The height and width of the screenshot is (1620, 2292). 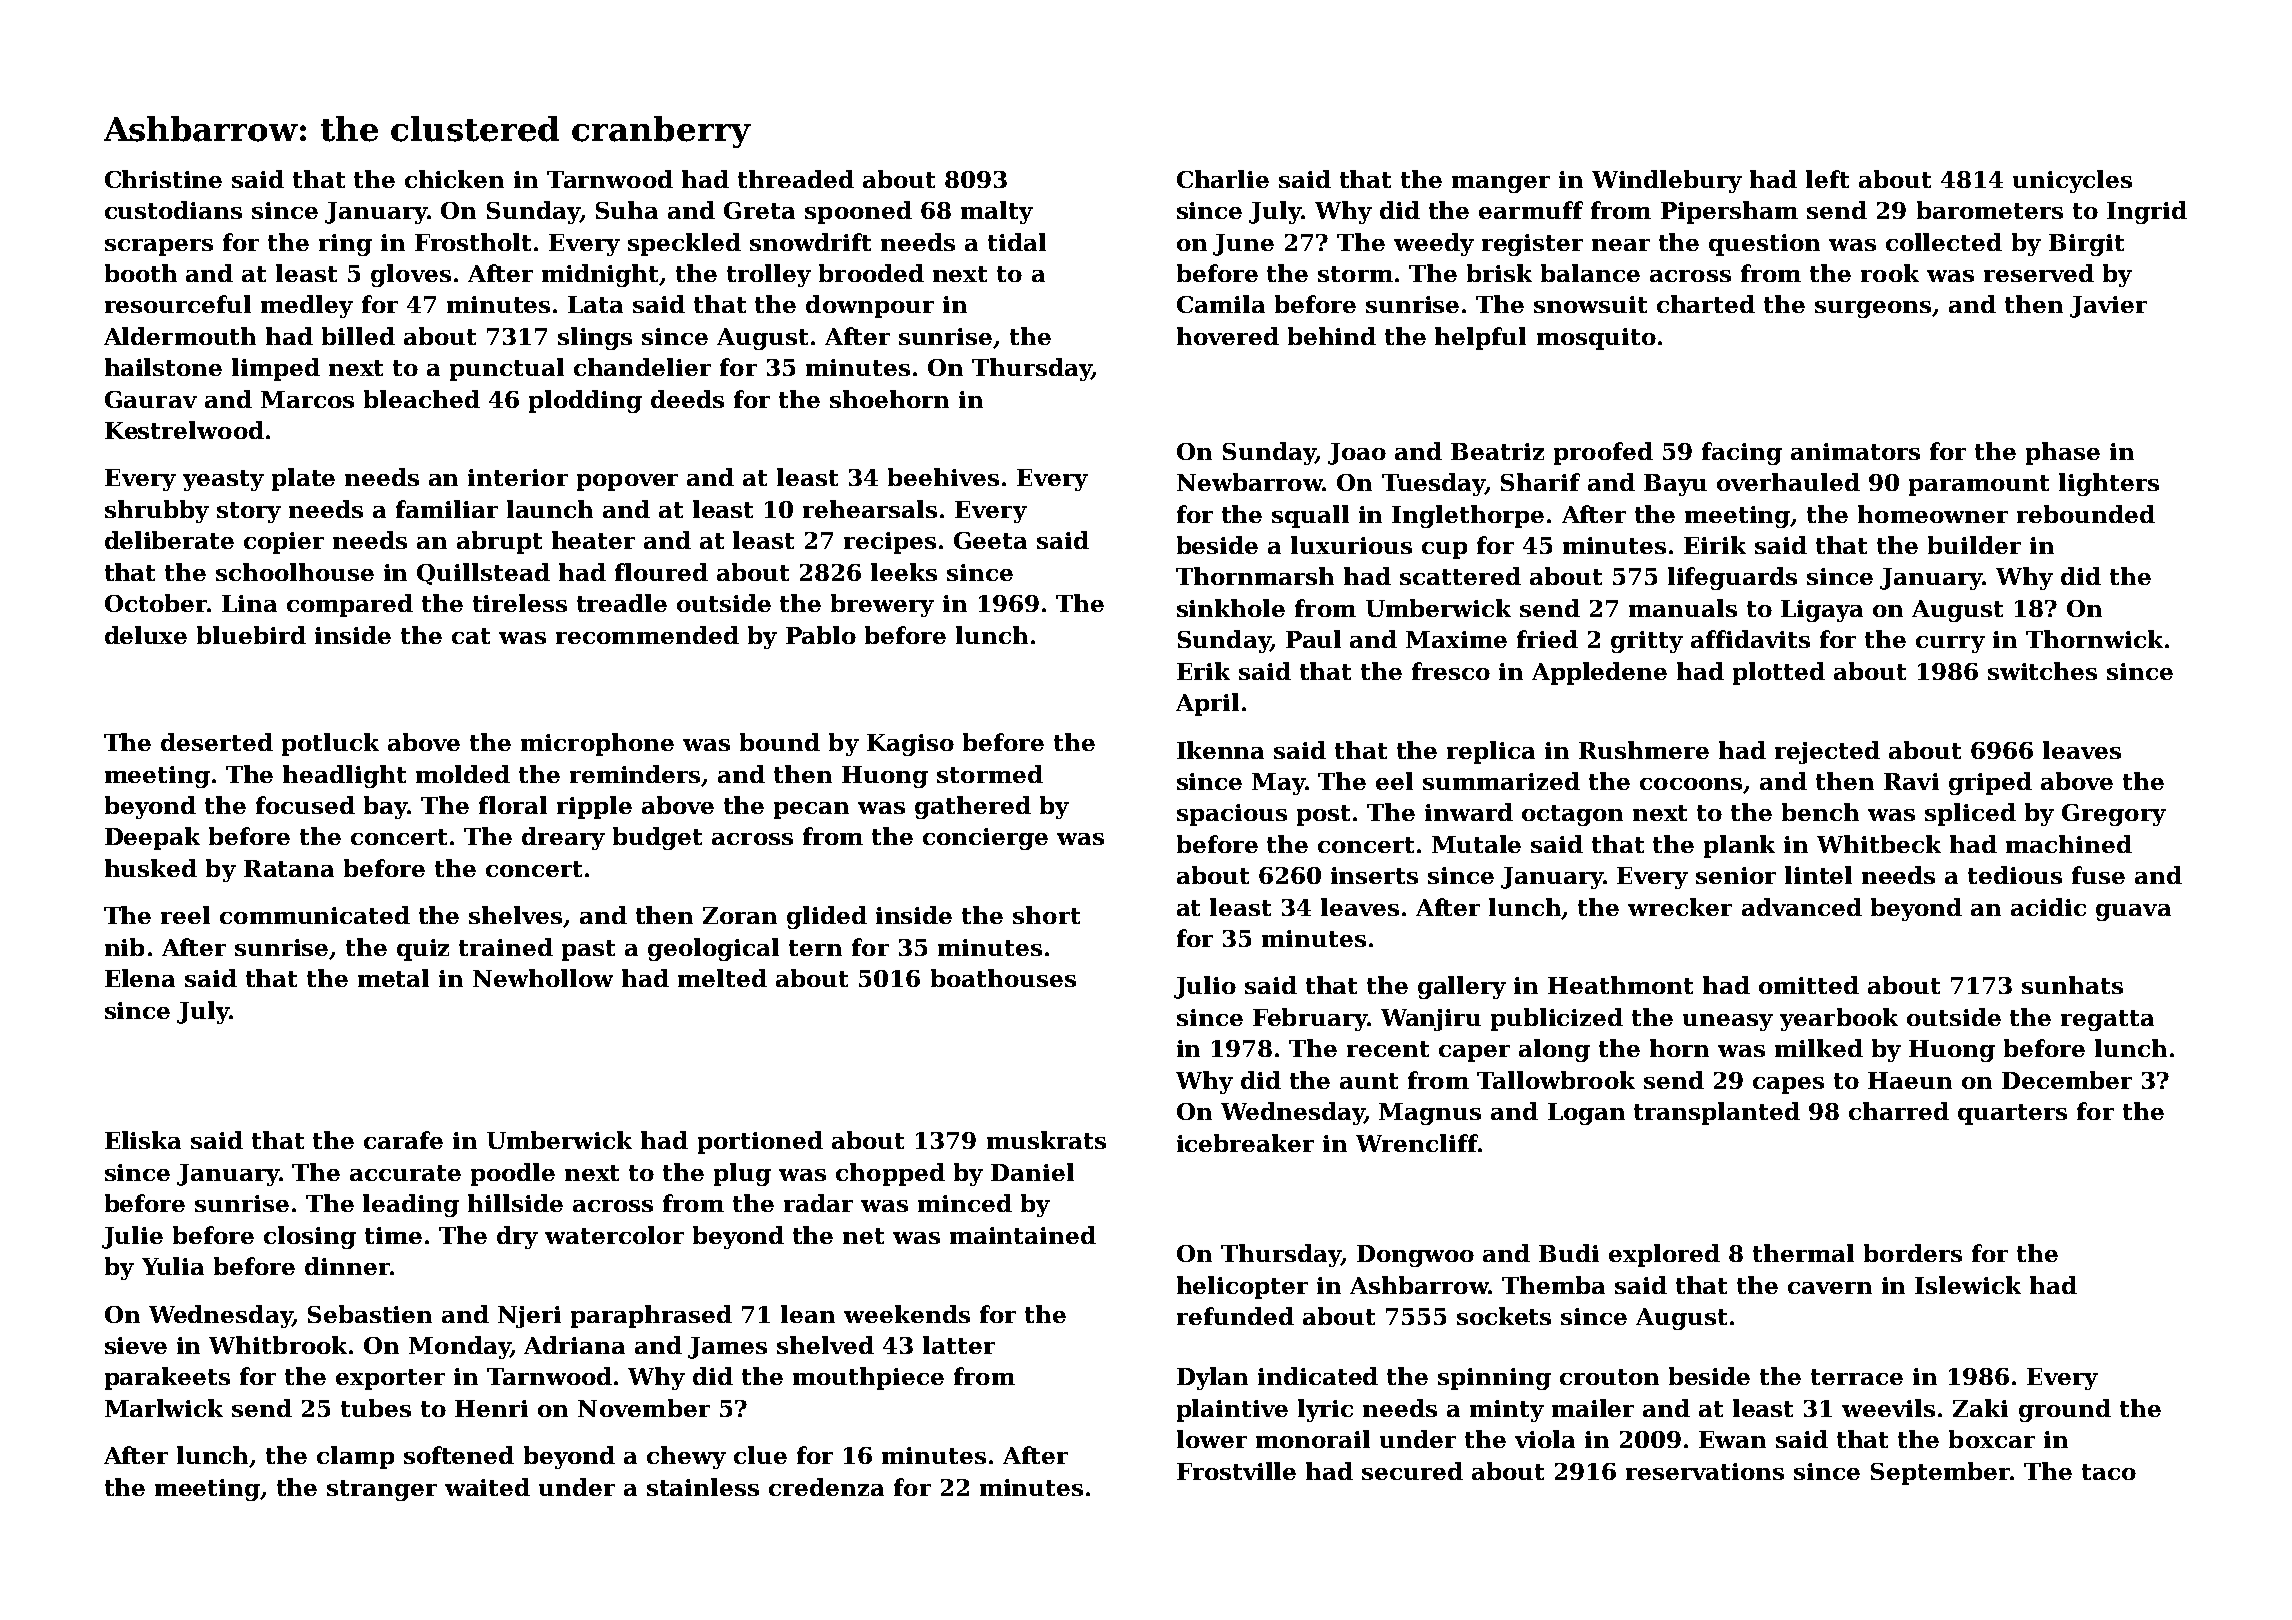 What do you see at coordinates (543, 978) in the screenshot?
I see `Newhollow` at bounding box center [543, 978].
